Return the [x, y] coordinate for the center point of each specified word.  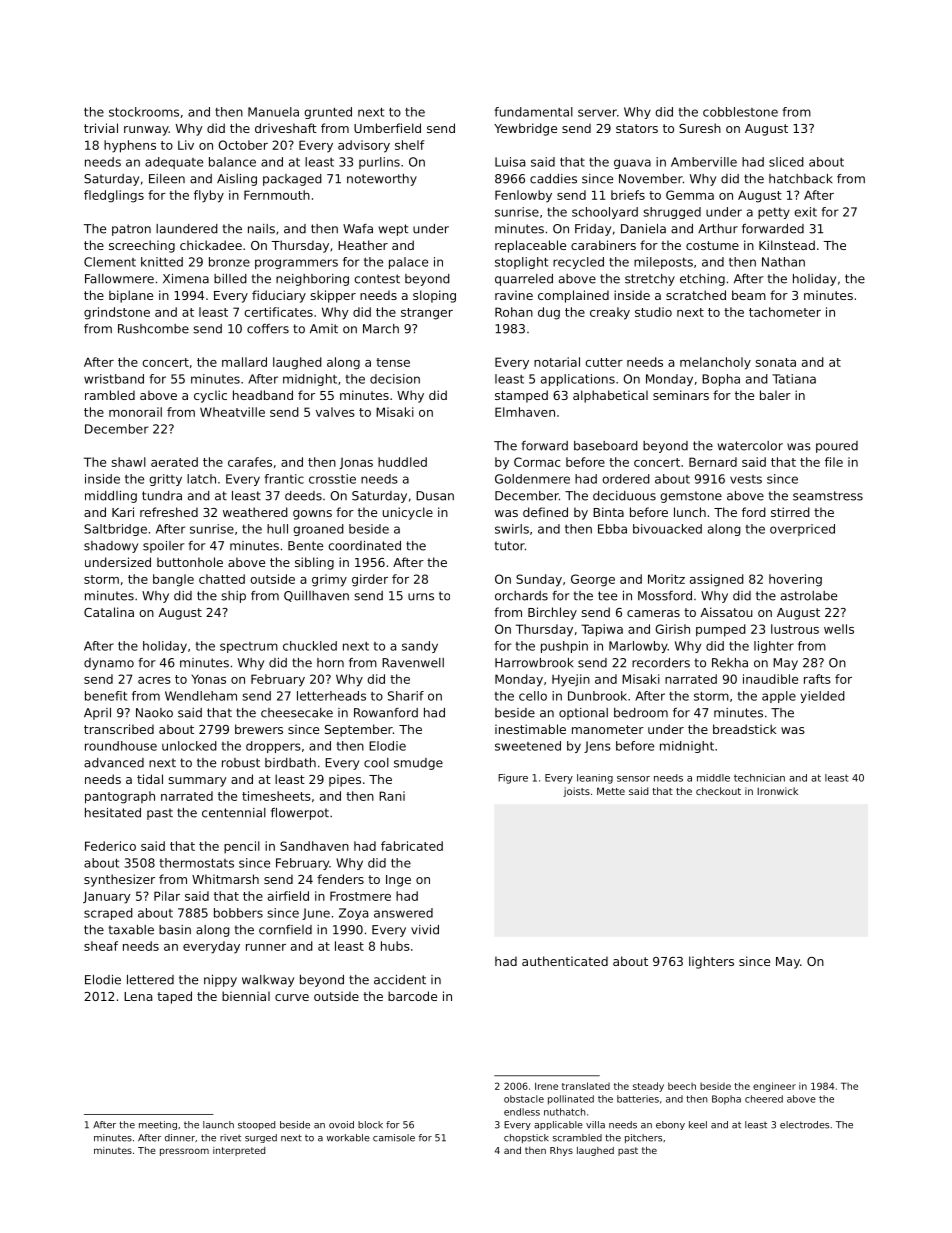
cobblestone [740, 112]
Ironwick [777, 791]
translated [586, 1086]
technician [759, 778]
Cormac [537, 462]
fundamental [533, 112]
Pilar [167, 896]
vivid [425, 930]
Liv [186, 145]
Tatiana [794, 379]
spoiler [163, 547]
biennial [246, 996]
